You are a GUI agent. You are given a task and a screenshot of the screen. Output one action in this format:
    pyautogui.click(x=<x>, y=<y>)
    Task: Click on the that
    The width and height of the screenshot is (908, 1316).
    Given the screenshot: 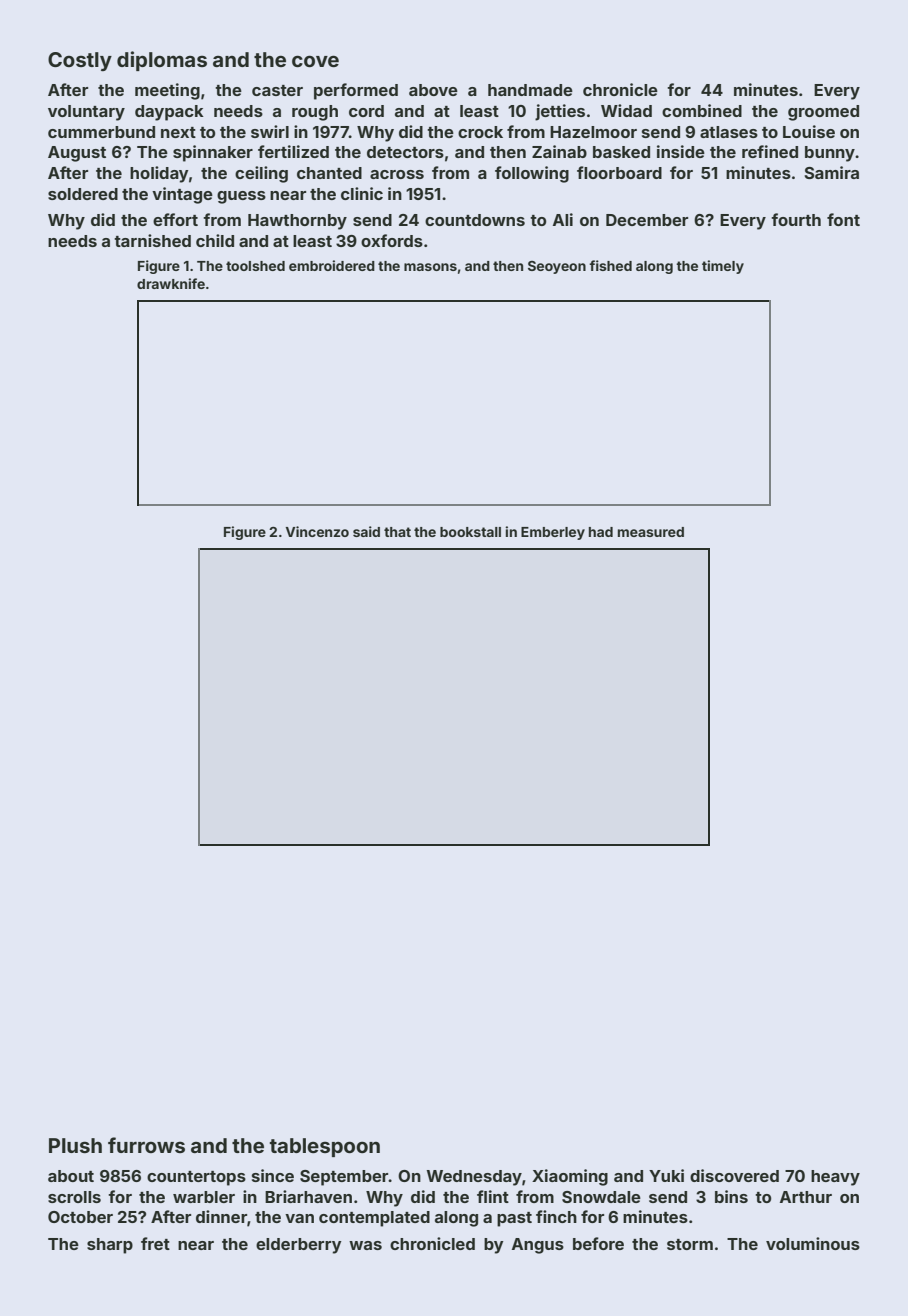 What is the action you would take?
    pyautogui.click(x=397, y=532)
